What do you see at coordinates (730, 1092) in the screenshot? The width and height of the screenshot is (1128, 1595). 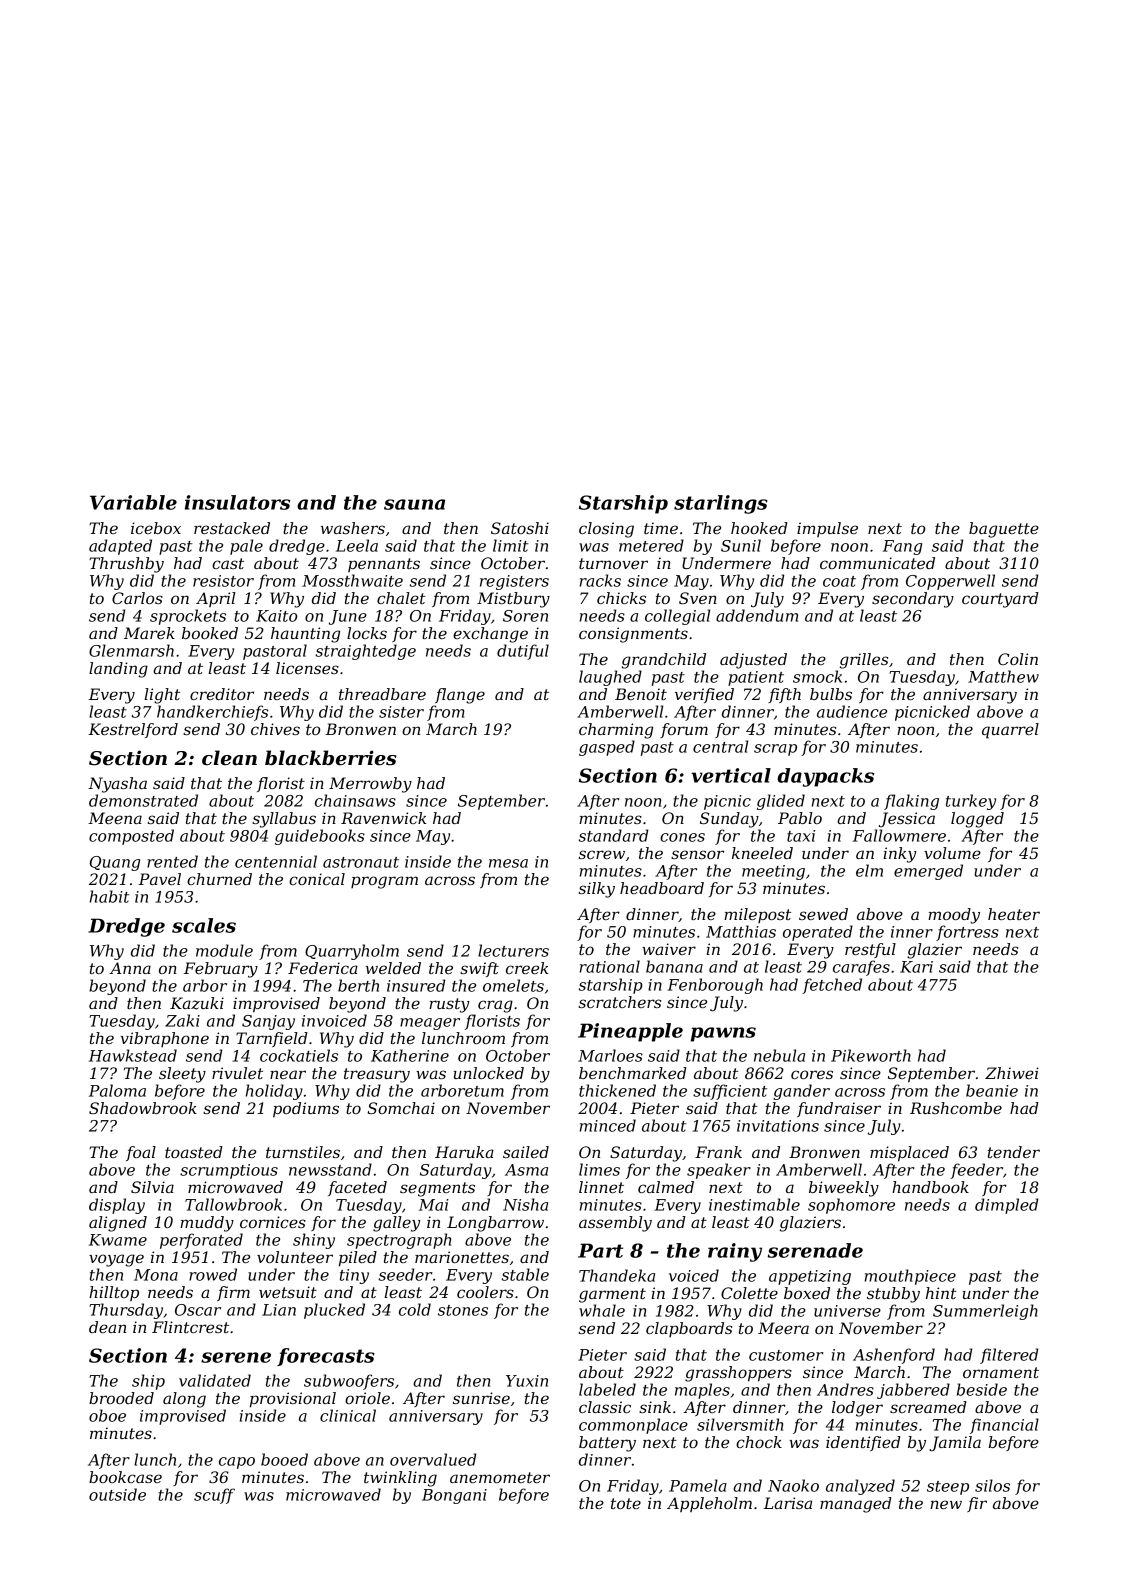 I see `sufficient` at bounding box center [730, 1092].
